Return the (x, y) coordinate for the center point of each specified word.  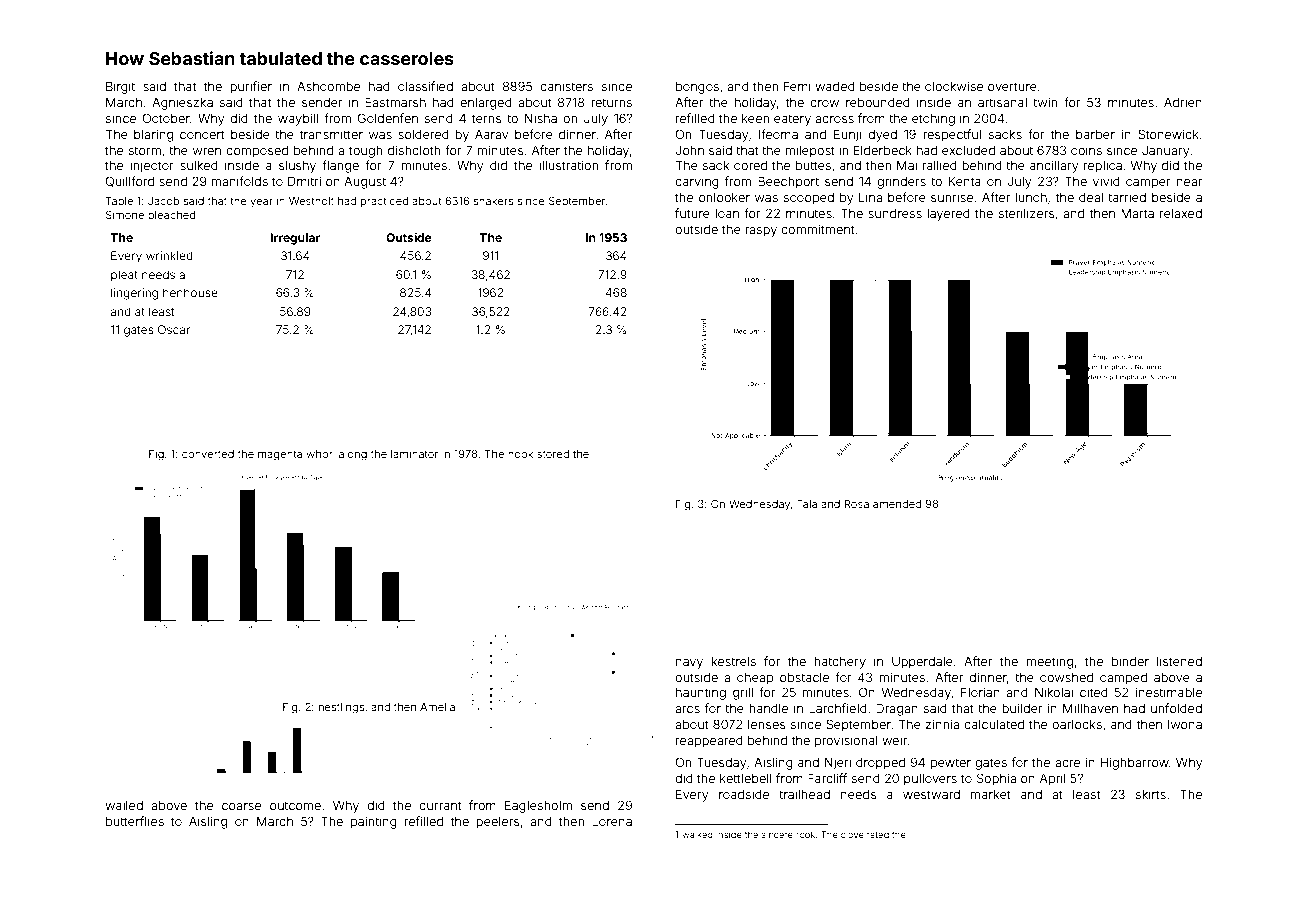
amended (897, 504)
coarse (241, 806)
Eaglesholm (538, 806)
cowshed (1066, 677)
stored (553, 454)
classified (425, 86)
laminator (414, 454)
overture (1012, 86)
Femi (797, 86)
